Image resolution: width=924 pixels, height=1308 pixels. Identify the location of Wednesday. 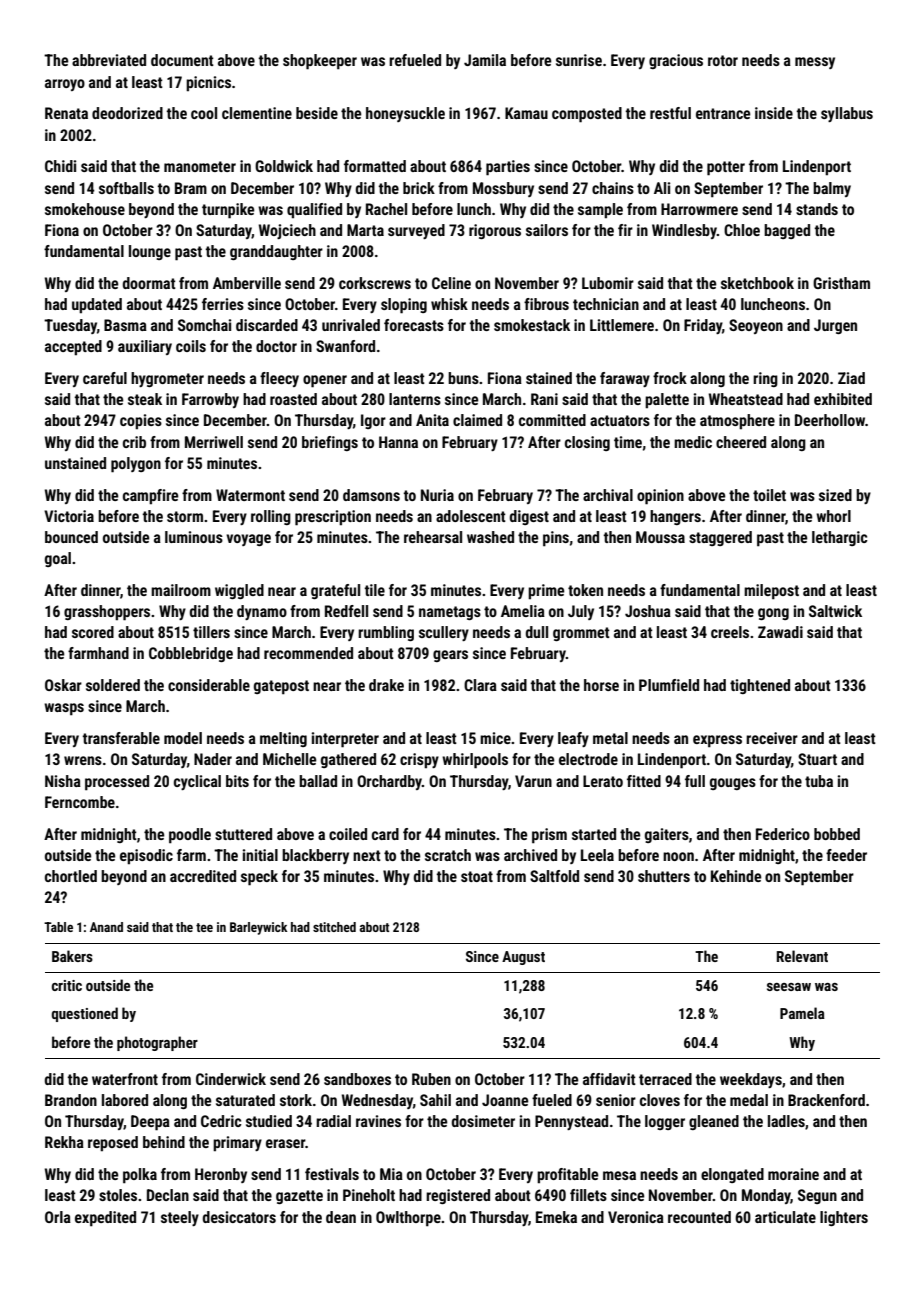
(377, 1101).
